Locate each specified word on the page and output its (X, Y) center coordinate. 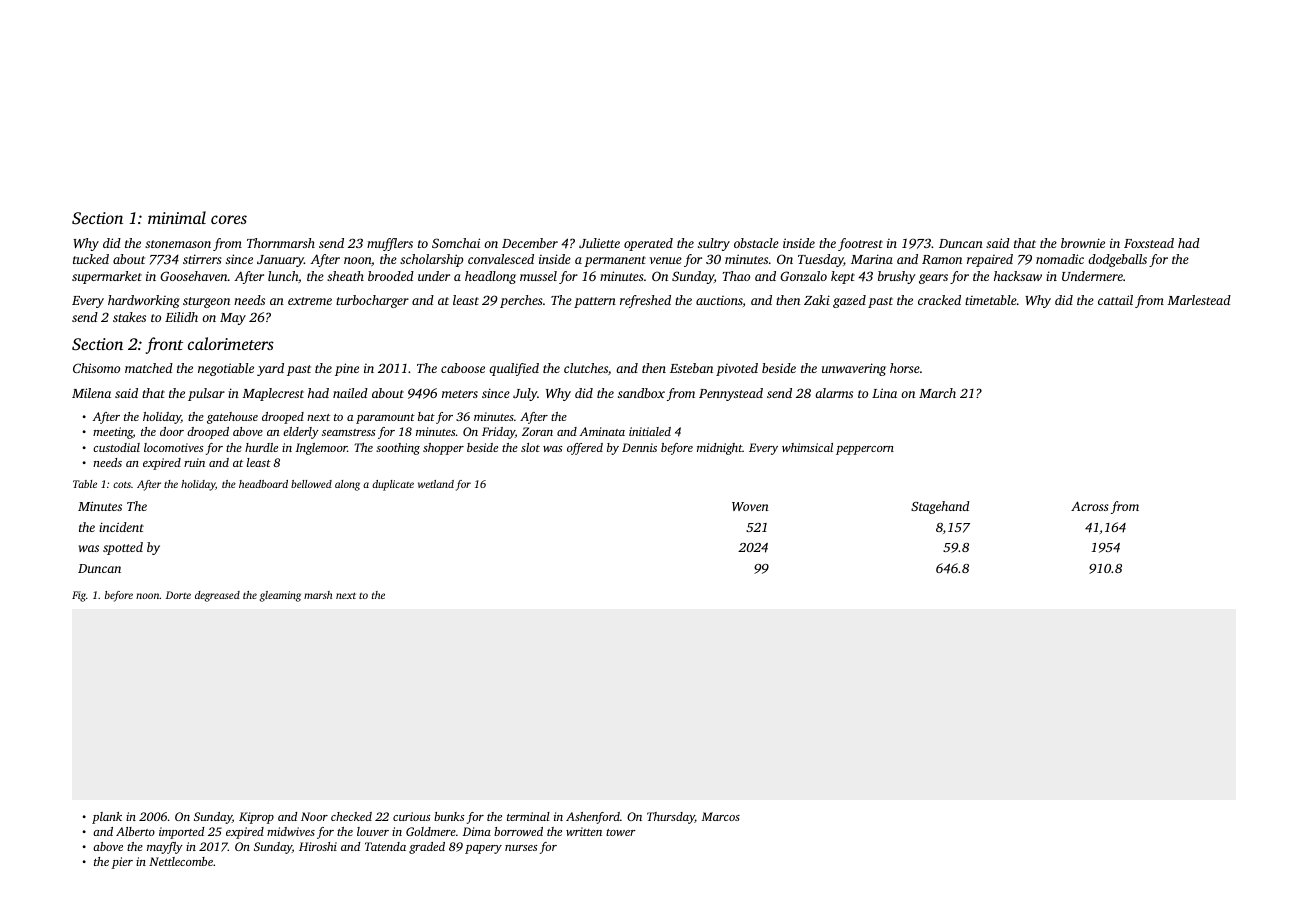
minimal (177, 217)
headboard (263, 484)
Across (1090, 506)
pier (122, 863)
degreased (217, 596)
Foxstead (1149, 243)
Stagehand (940, 507)
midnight (719, 449)
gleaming (280, 596)
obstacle (756, 243)
